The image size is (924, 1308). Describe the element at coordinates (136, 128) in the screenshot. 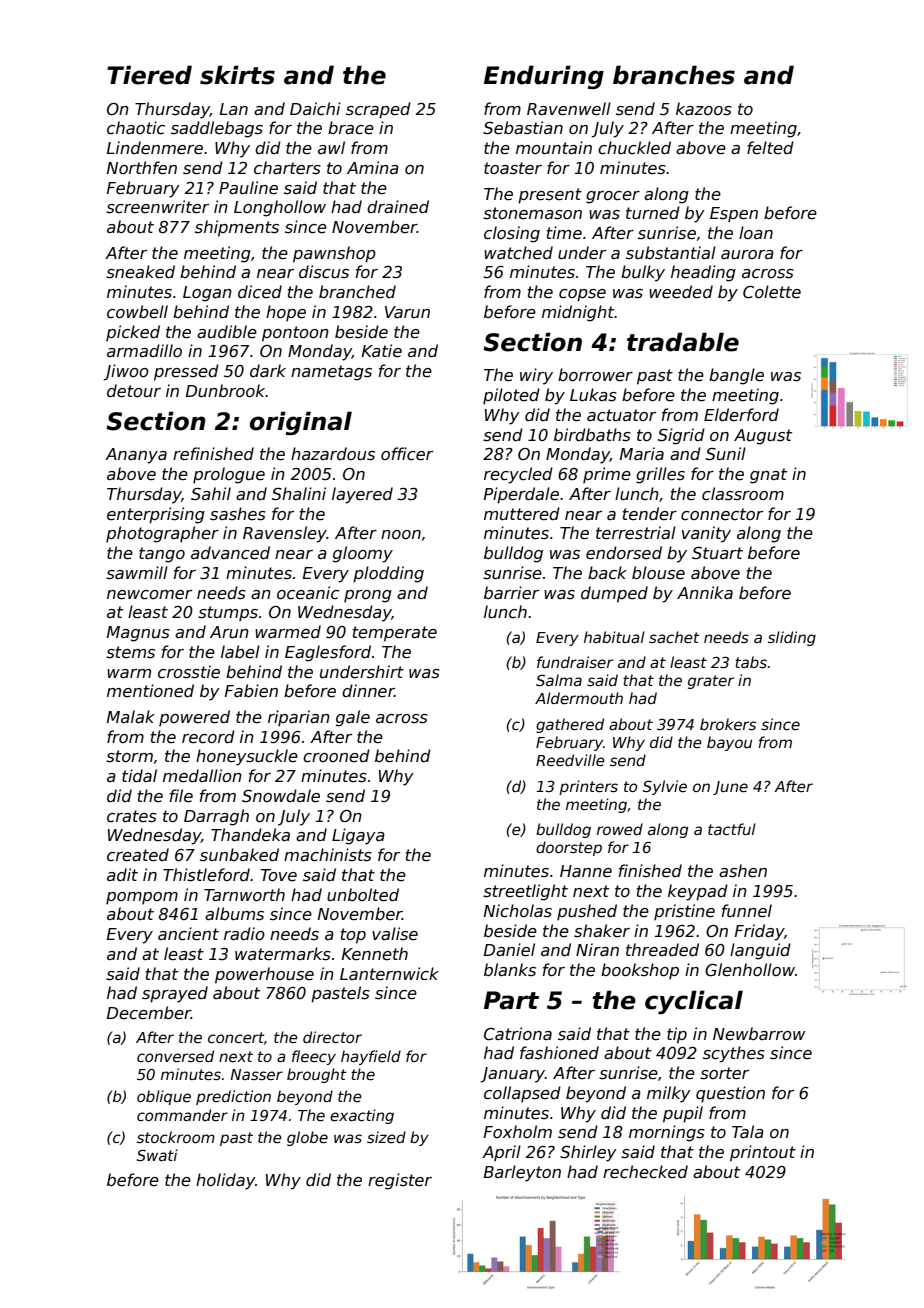

I see `chaotic` at that location.
